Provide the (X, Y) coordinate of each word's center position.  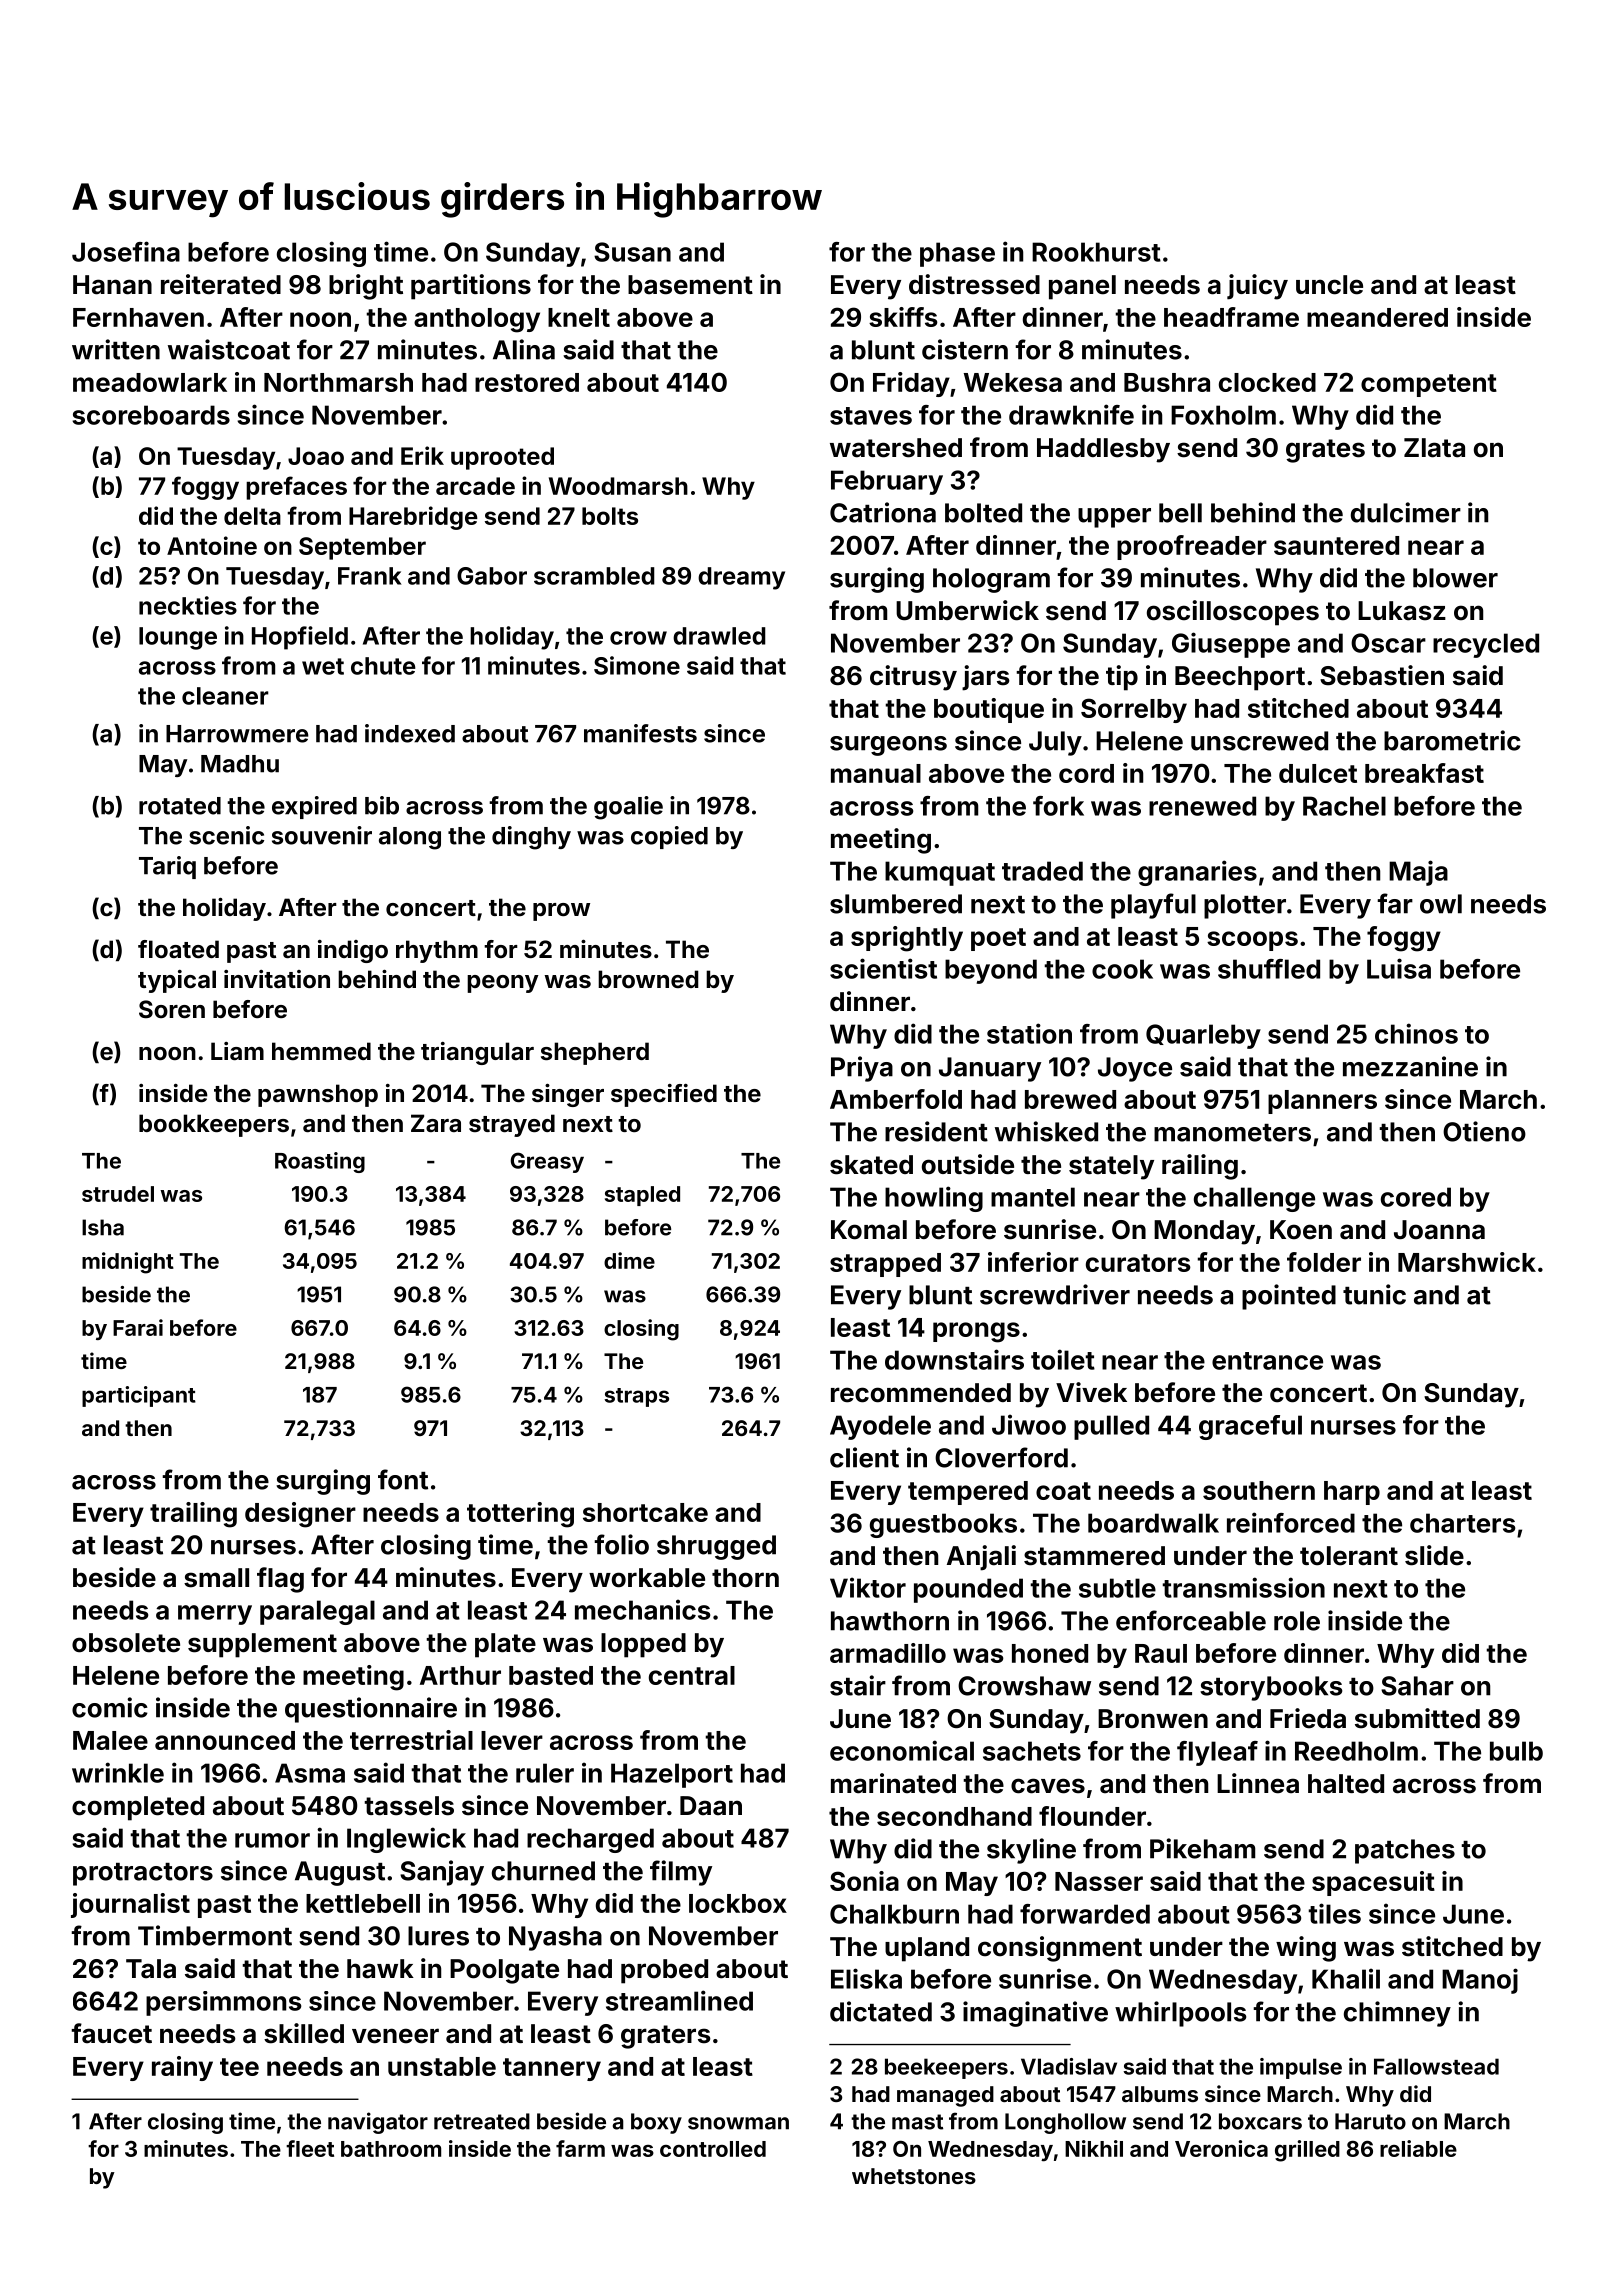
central (692, 1675)
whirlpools (1180, 2014)
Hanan (112, 285)
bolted (983, 513)
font (403, 1479)
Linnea (1258, 1783)
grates (1325, 451)
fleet (310, 2148)
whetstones (914, 2176)
